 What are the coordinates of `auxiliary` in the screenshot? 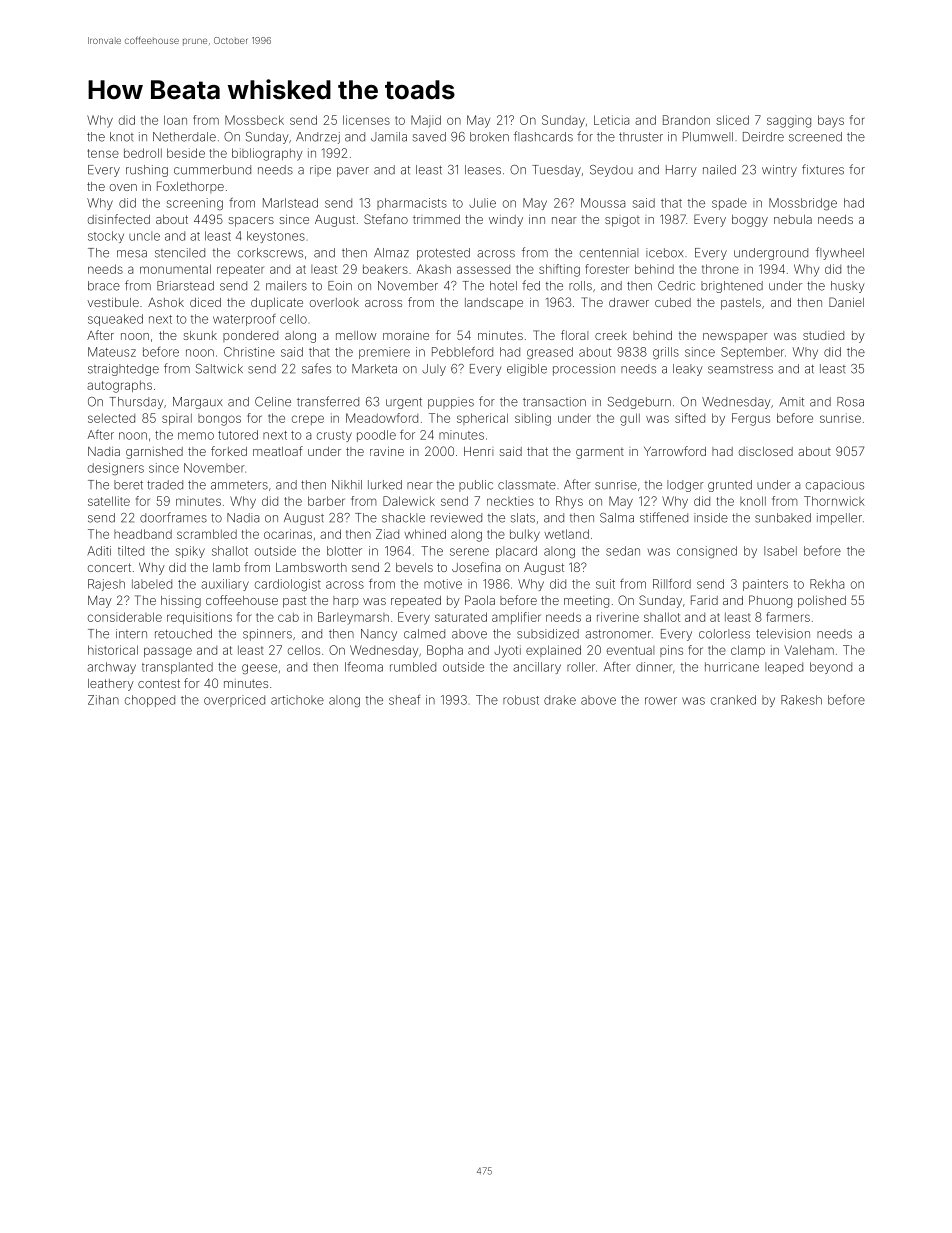 It's located at (225, 585).
